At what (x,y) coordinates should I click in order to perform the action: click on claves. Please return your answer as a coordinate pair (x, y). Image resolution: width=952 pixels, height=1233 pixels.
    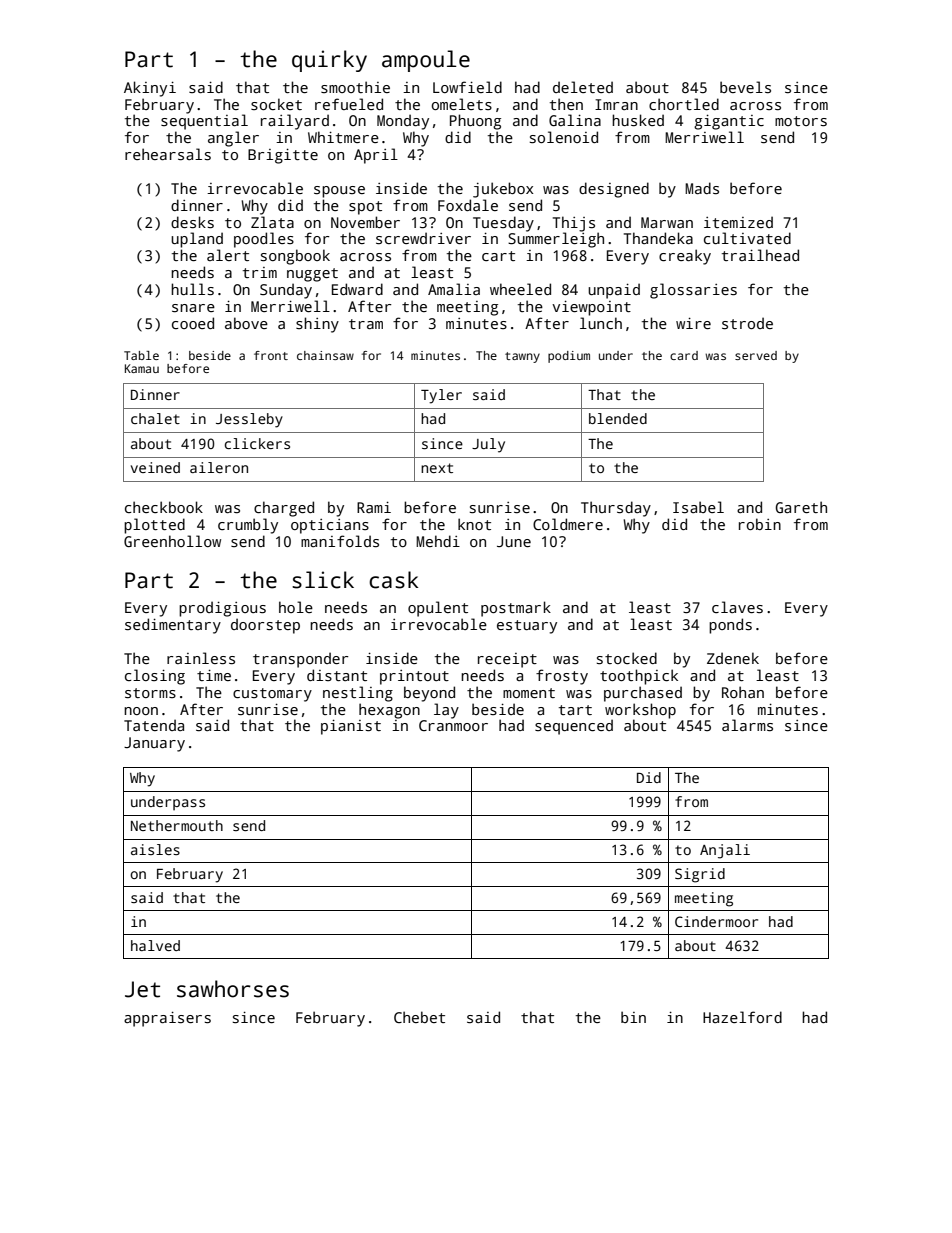
    Looking at the image, I should click on (737, 607).
